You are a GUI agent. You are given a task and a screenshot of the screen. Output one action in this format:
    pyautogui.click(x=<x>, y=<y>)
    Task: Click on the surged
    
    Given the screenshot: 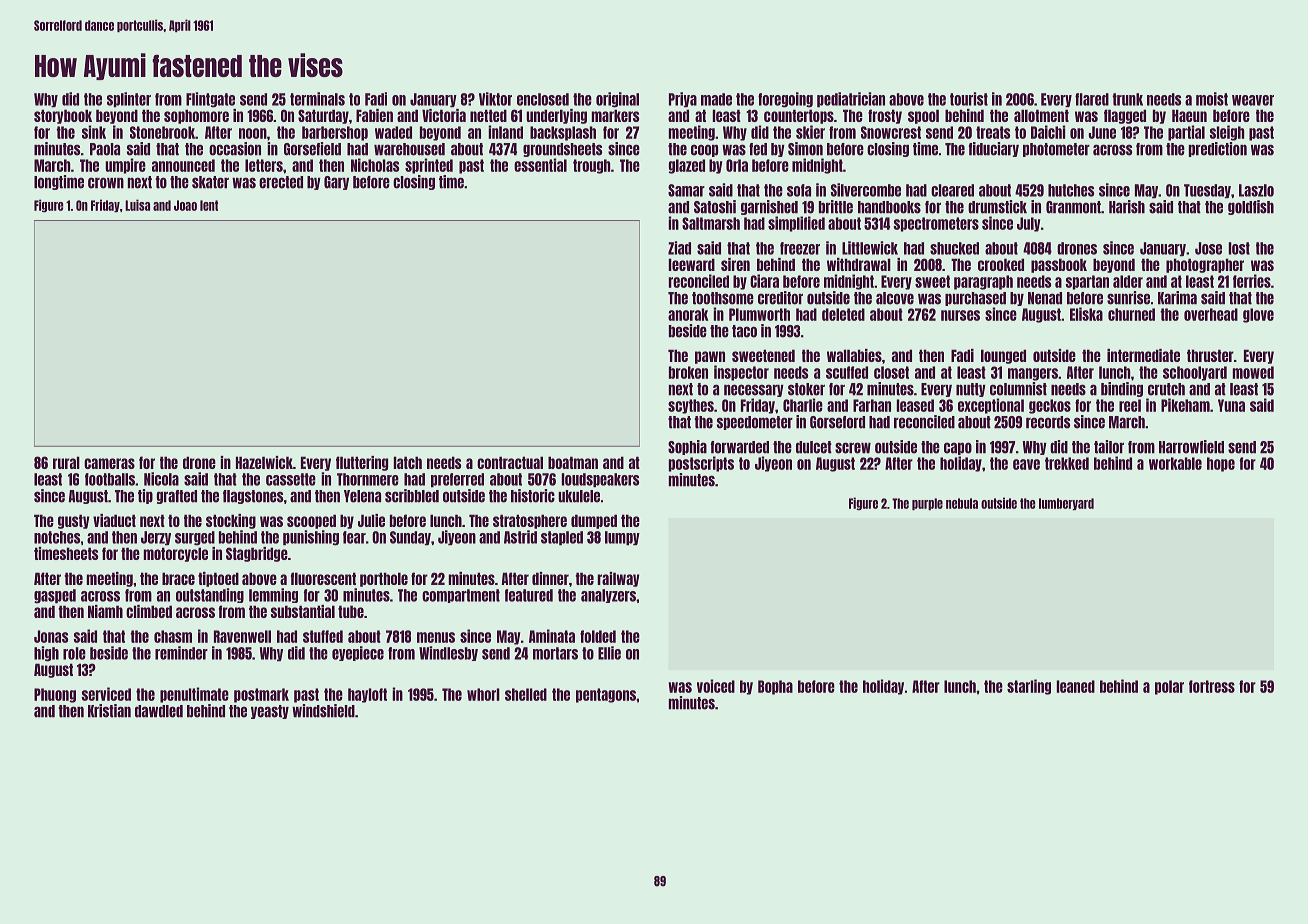 What is the action you would take?
    pyautogui.click(x=195, y=538)
